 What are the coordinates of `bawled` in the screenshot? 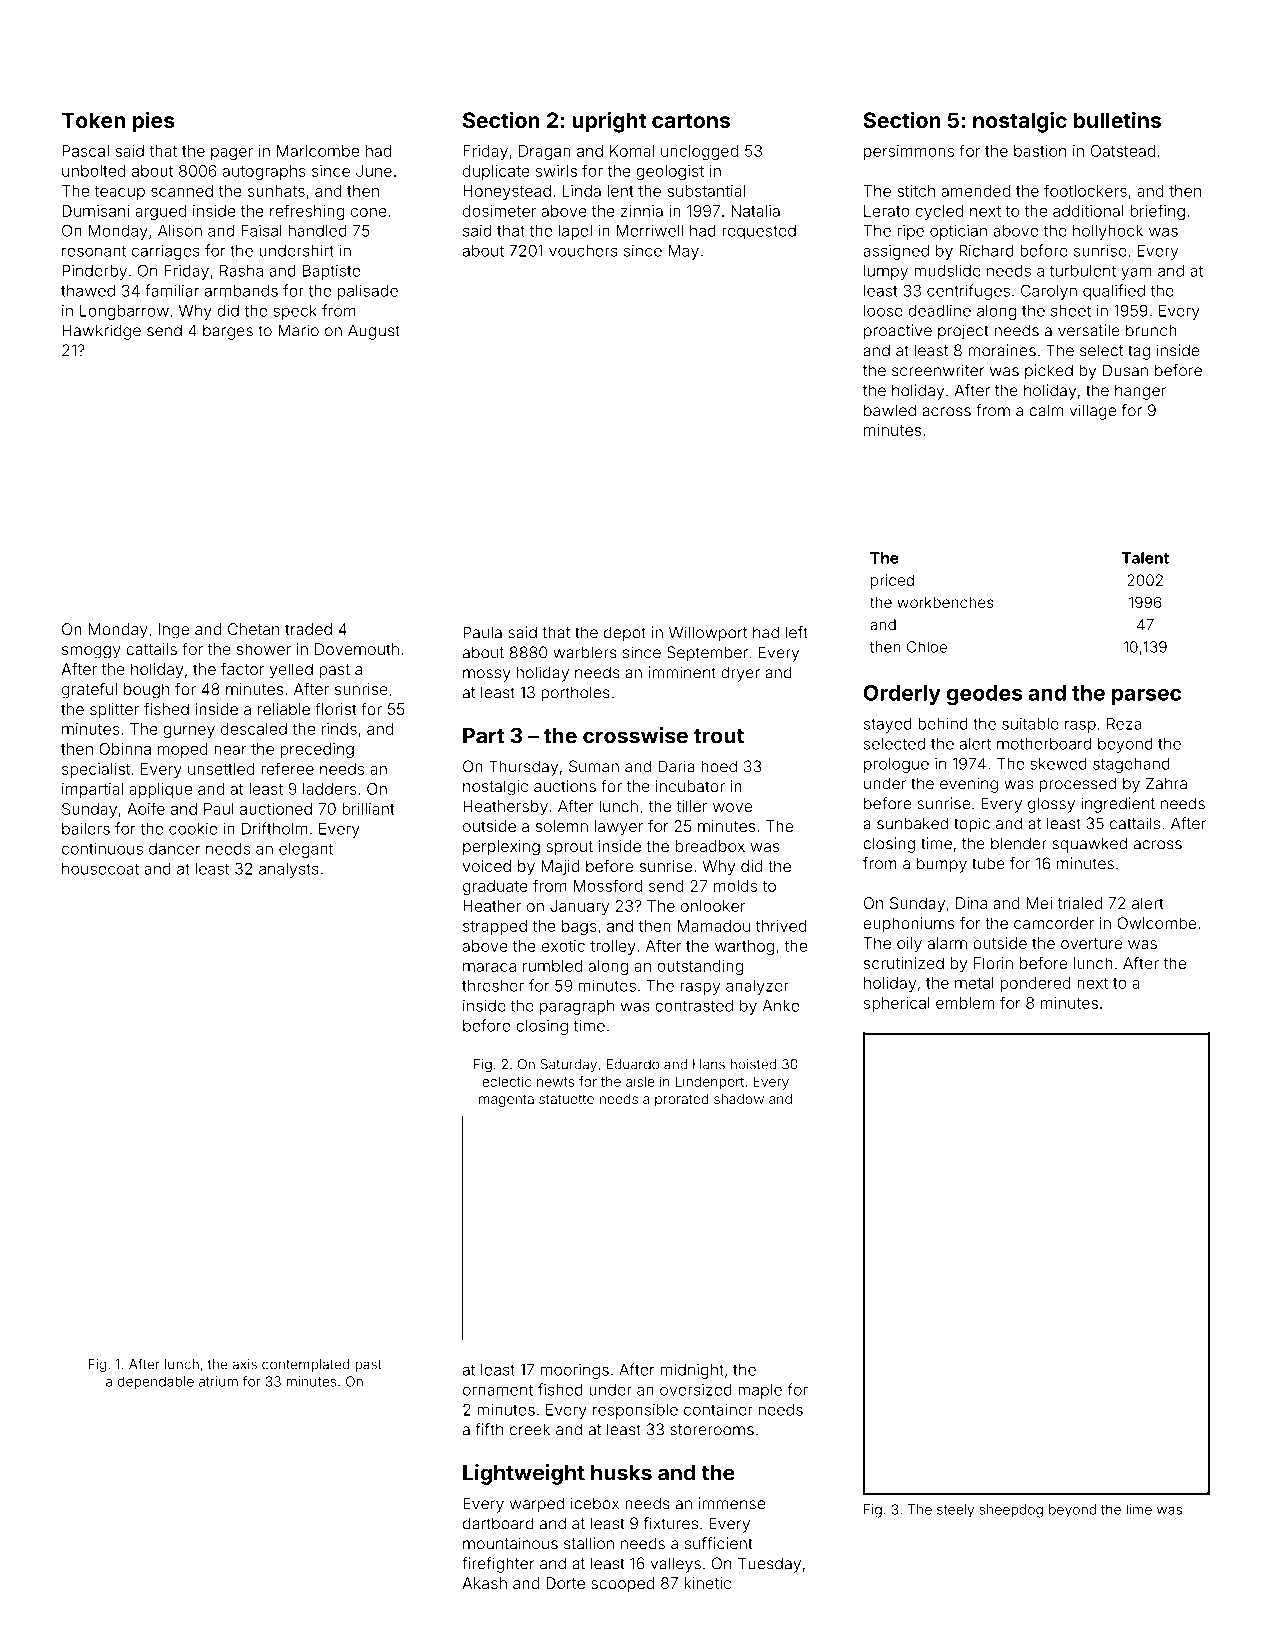 It's located at (890, 410).
